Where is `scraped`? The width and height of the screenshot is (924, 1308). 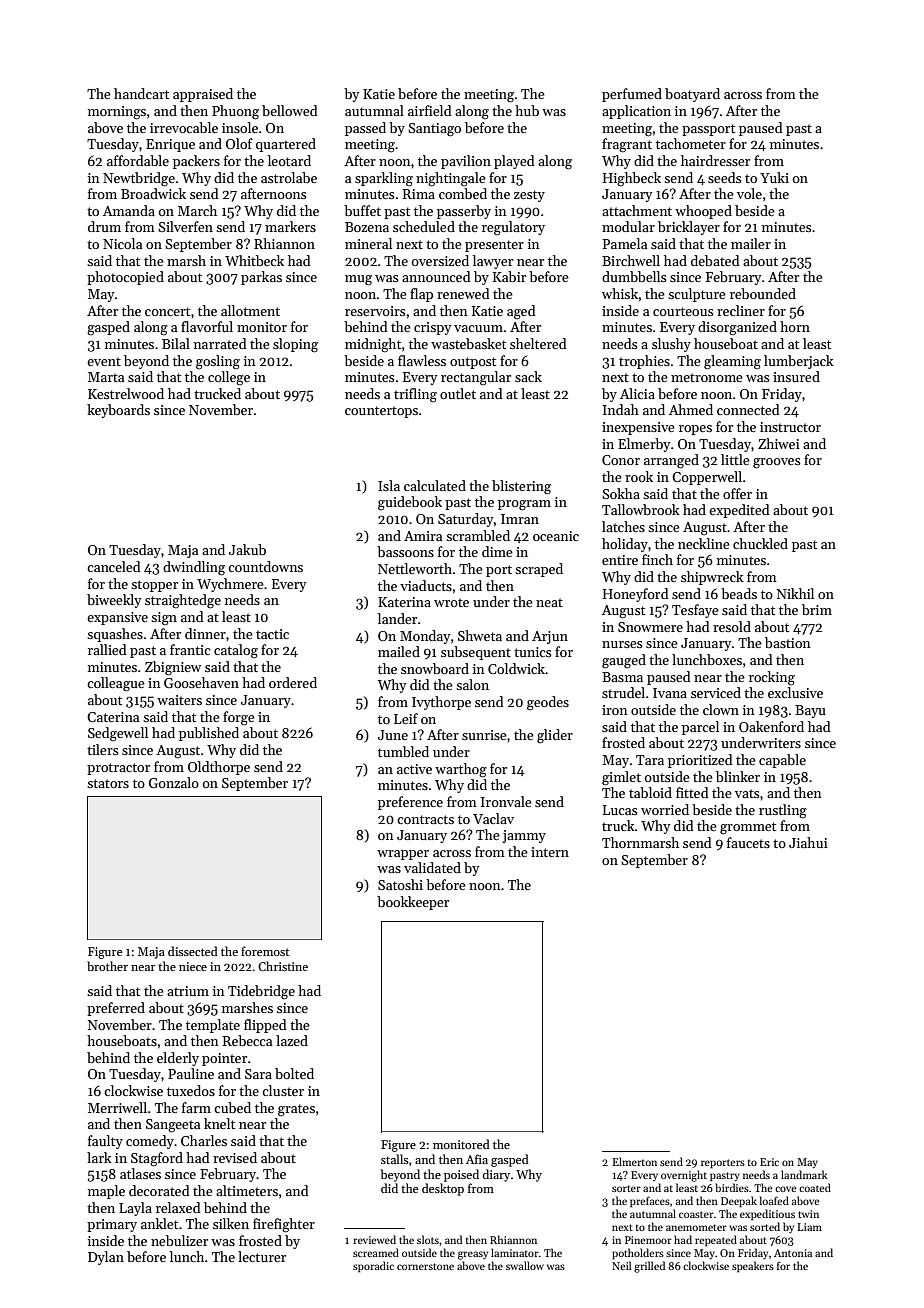 scraped is located at coordinates (539, 570).
